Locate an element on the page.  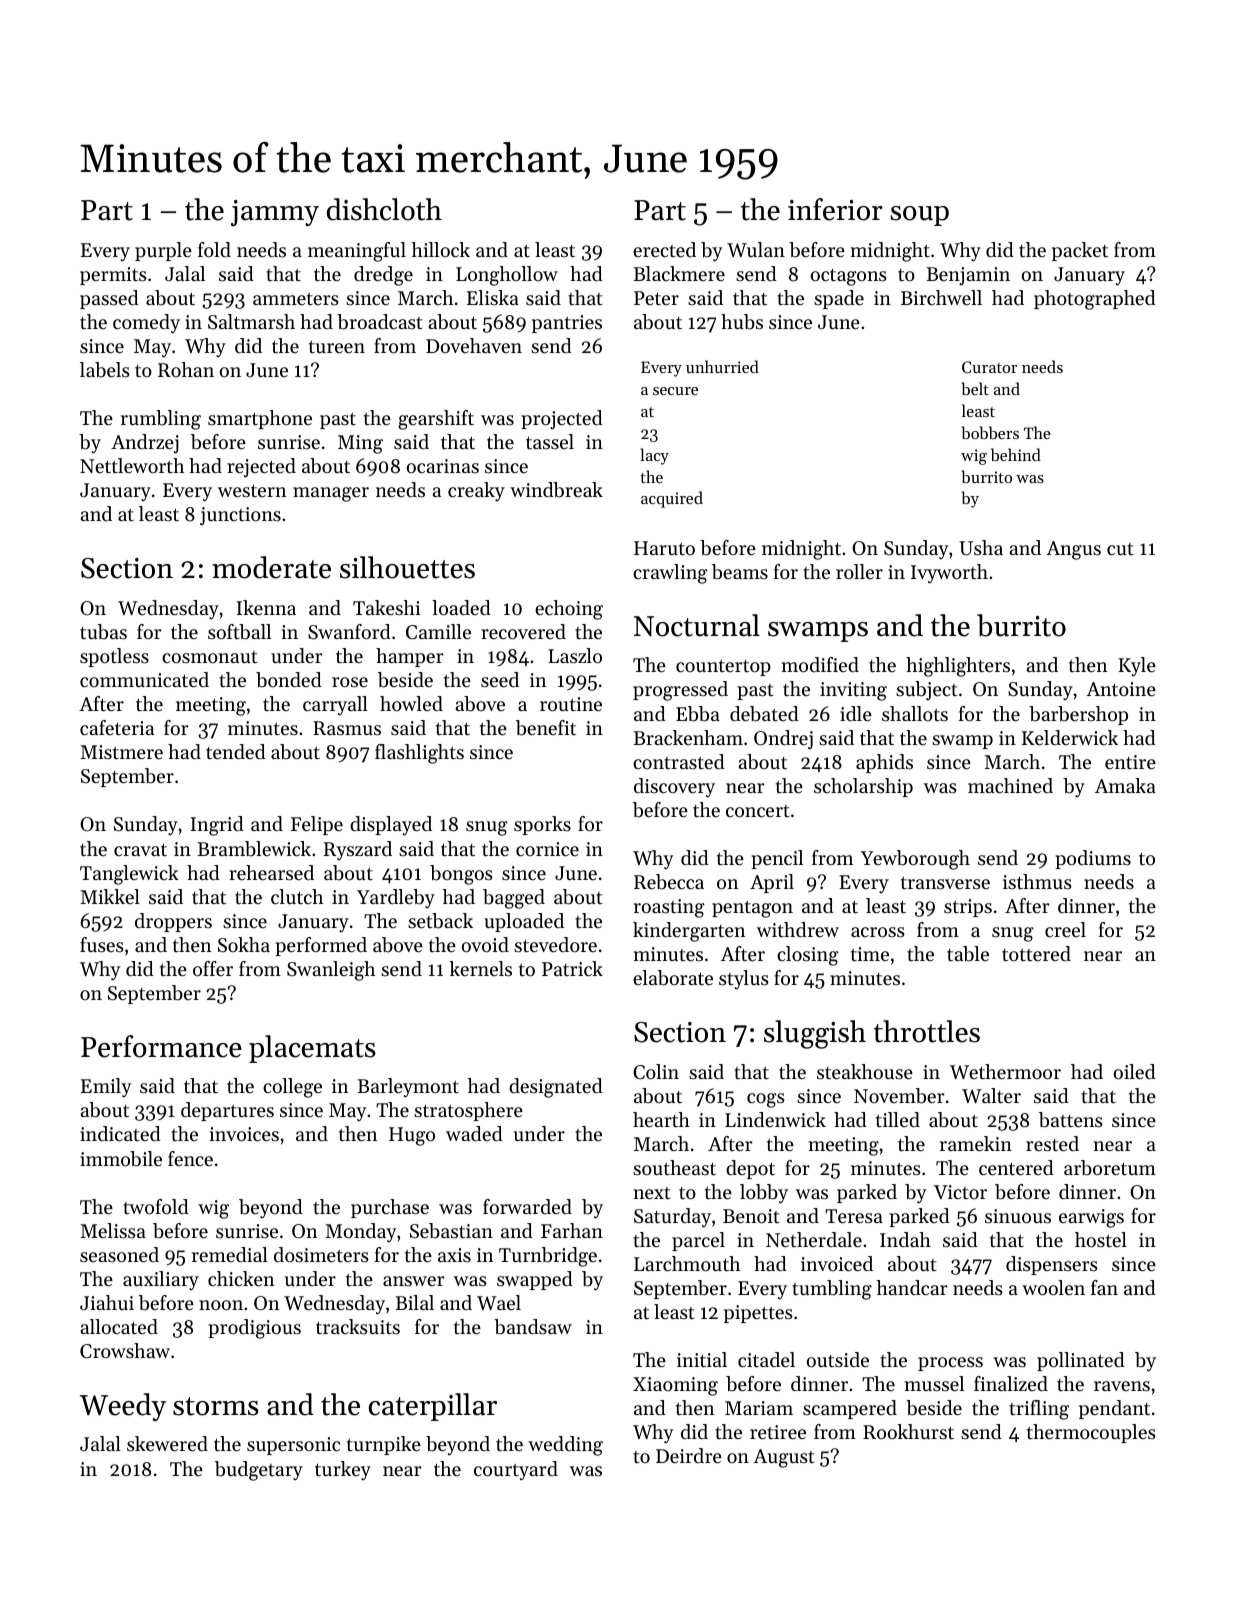
thermocouples is located at coordinates (1091, 1433).
